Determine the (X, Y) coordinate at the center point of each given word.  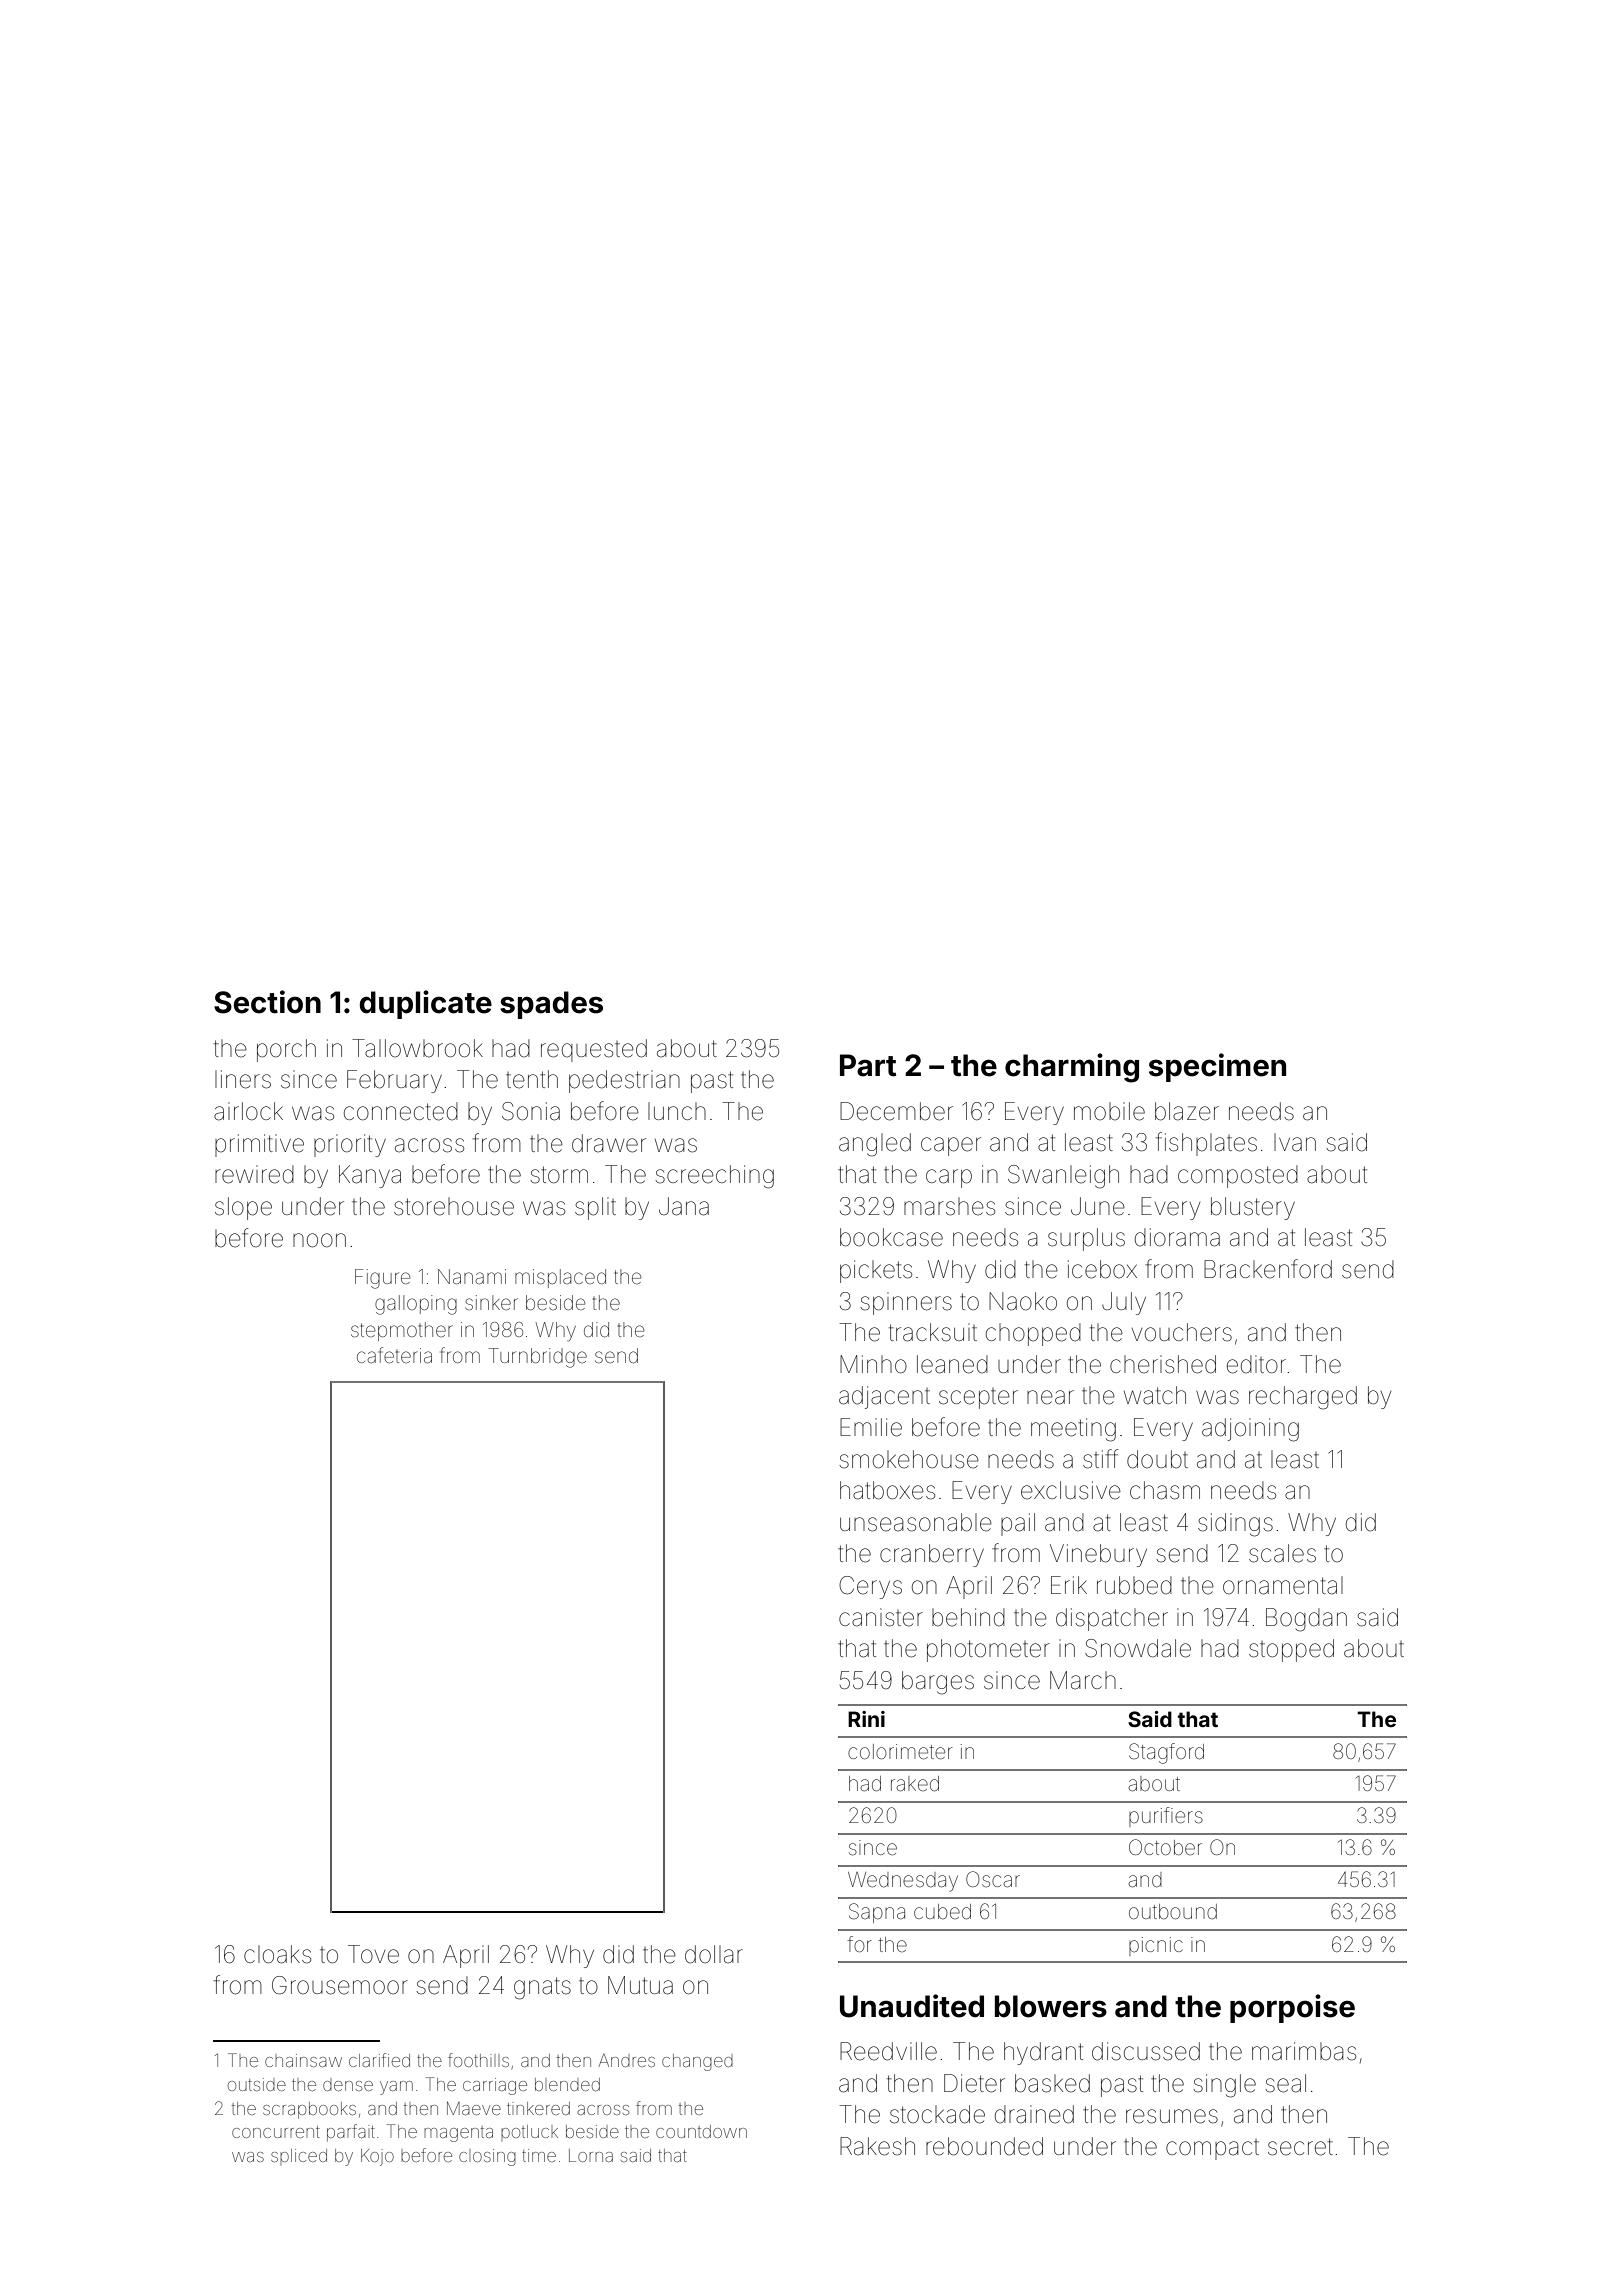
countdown (701, 2131)
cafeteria (394, 1355)
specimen (1217, 1067)
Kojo (377, 2157)
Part (868, 1065)
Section (267, 1002)
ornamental (1283, 1585)
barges (938, 1683)
